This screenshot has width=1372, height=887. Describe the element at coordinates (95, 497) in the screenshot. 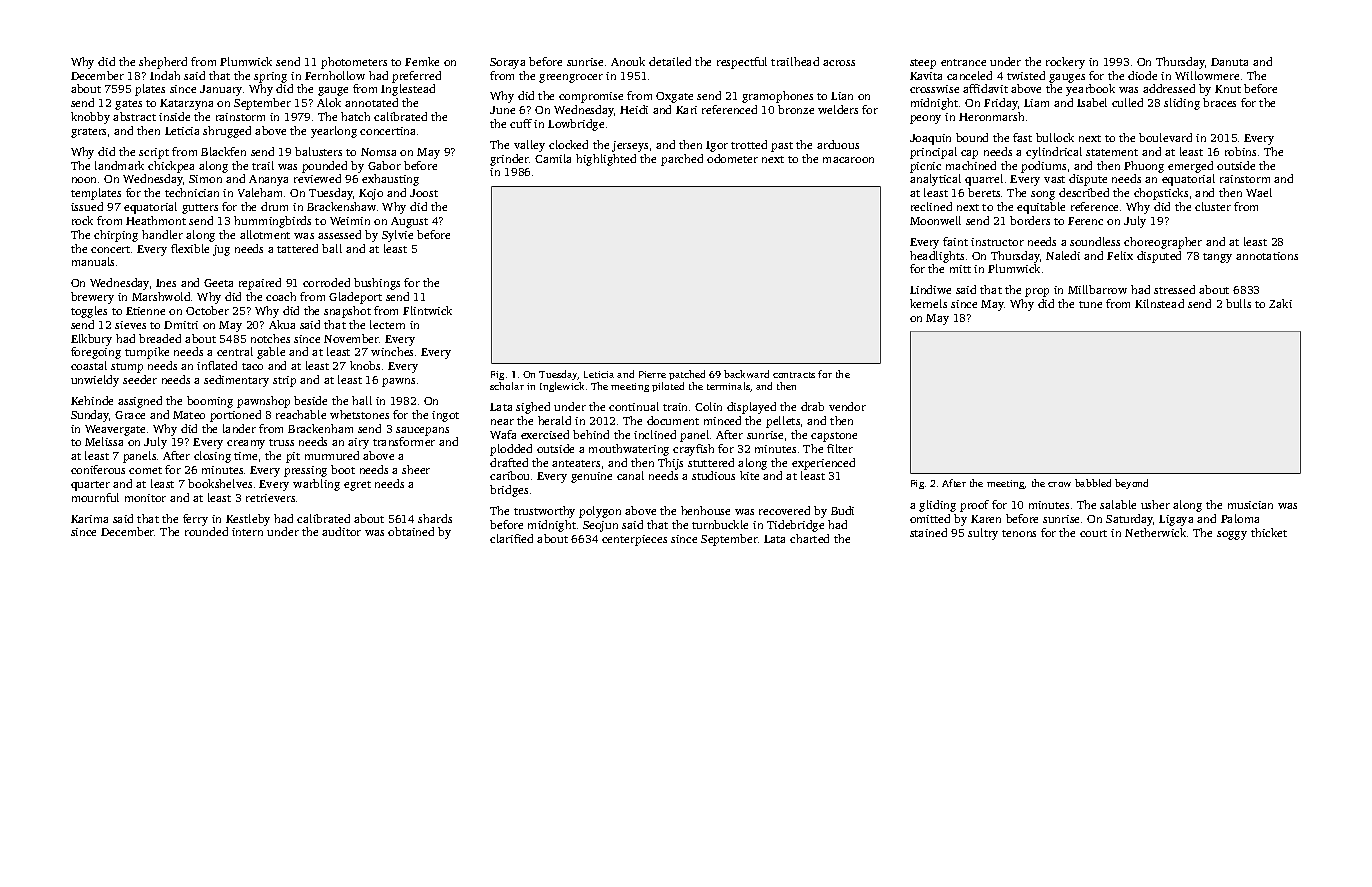

I see `mournful` at that location.
